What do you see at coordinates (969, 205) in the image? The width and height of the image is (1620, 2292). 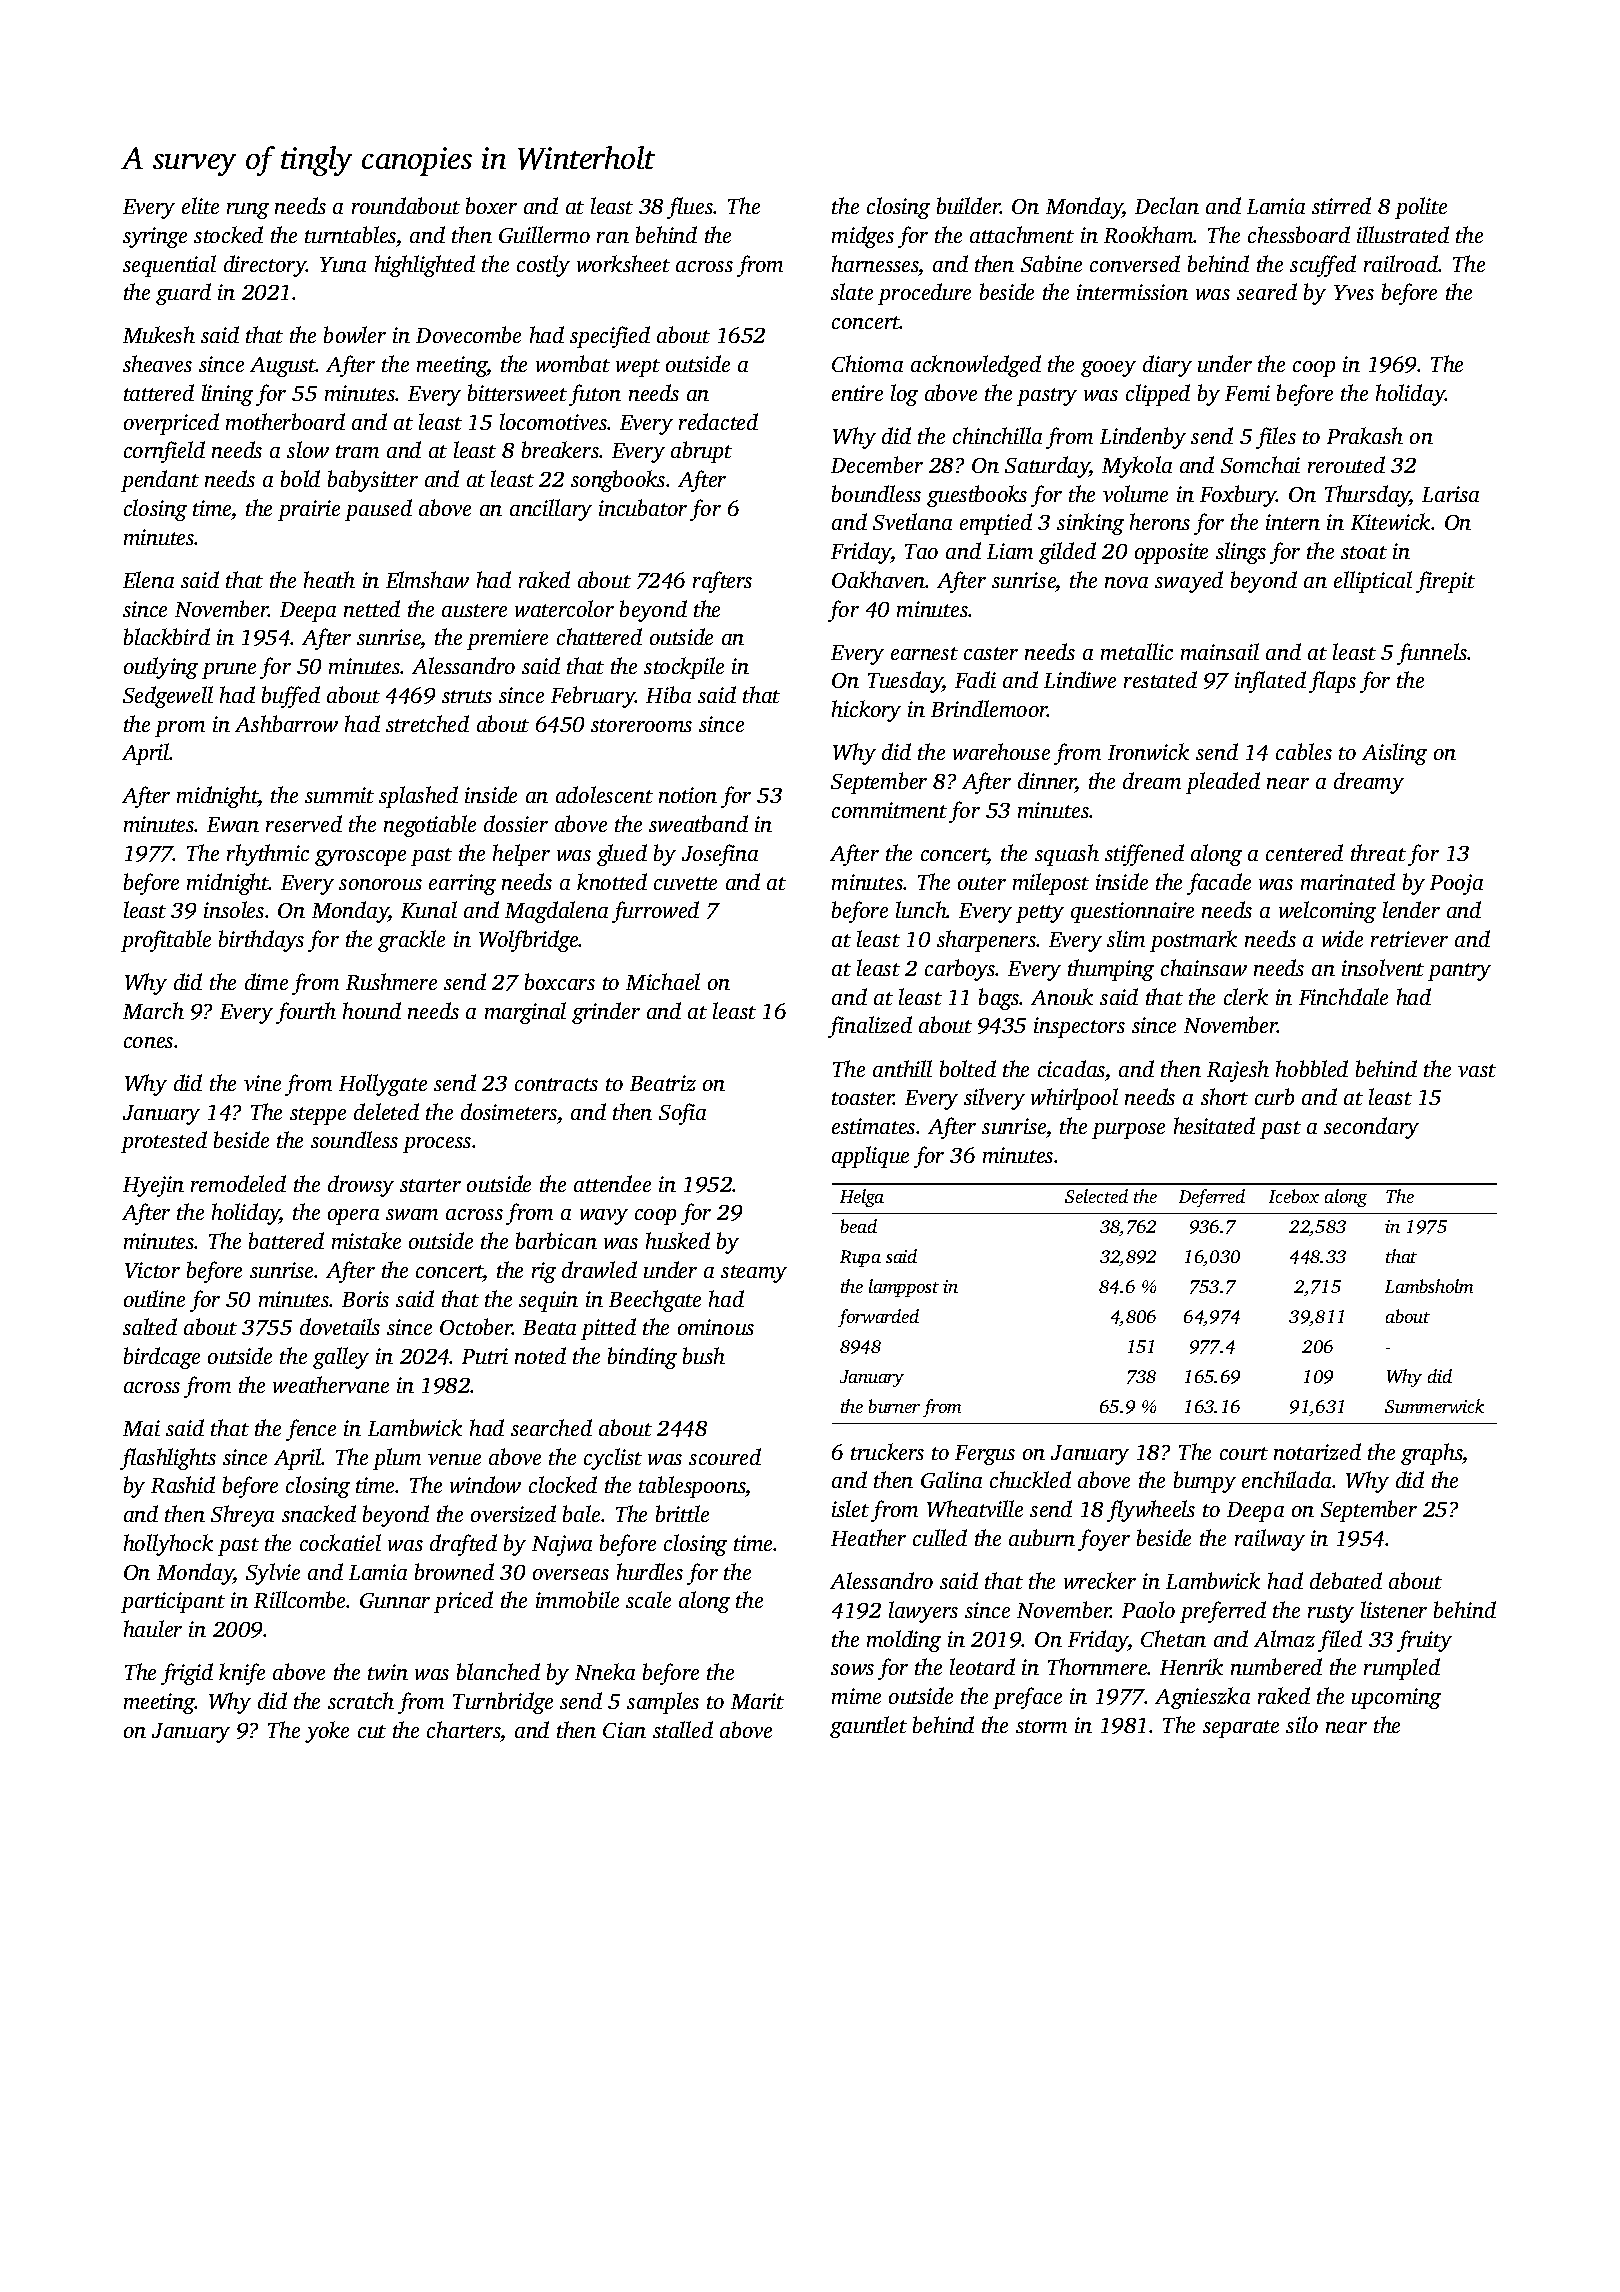 I see `builder` at bounding box center [969, 205].
